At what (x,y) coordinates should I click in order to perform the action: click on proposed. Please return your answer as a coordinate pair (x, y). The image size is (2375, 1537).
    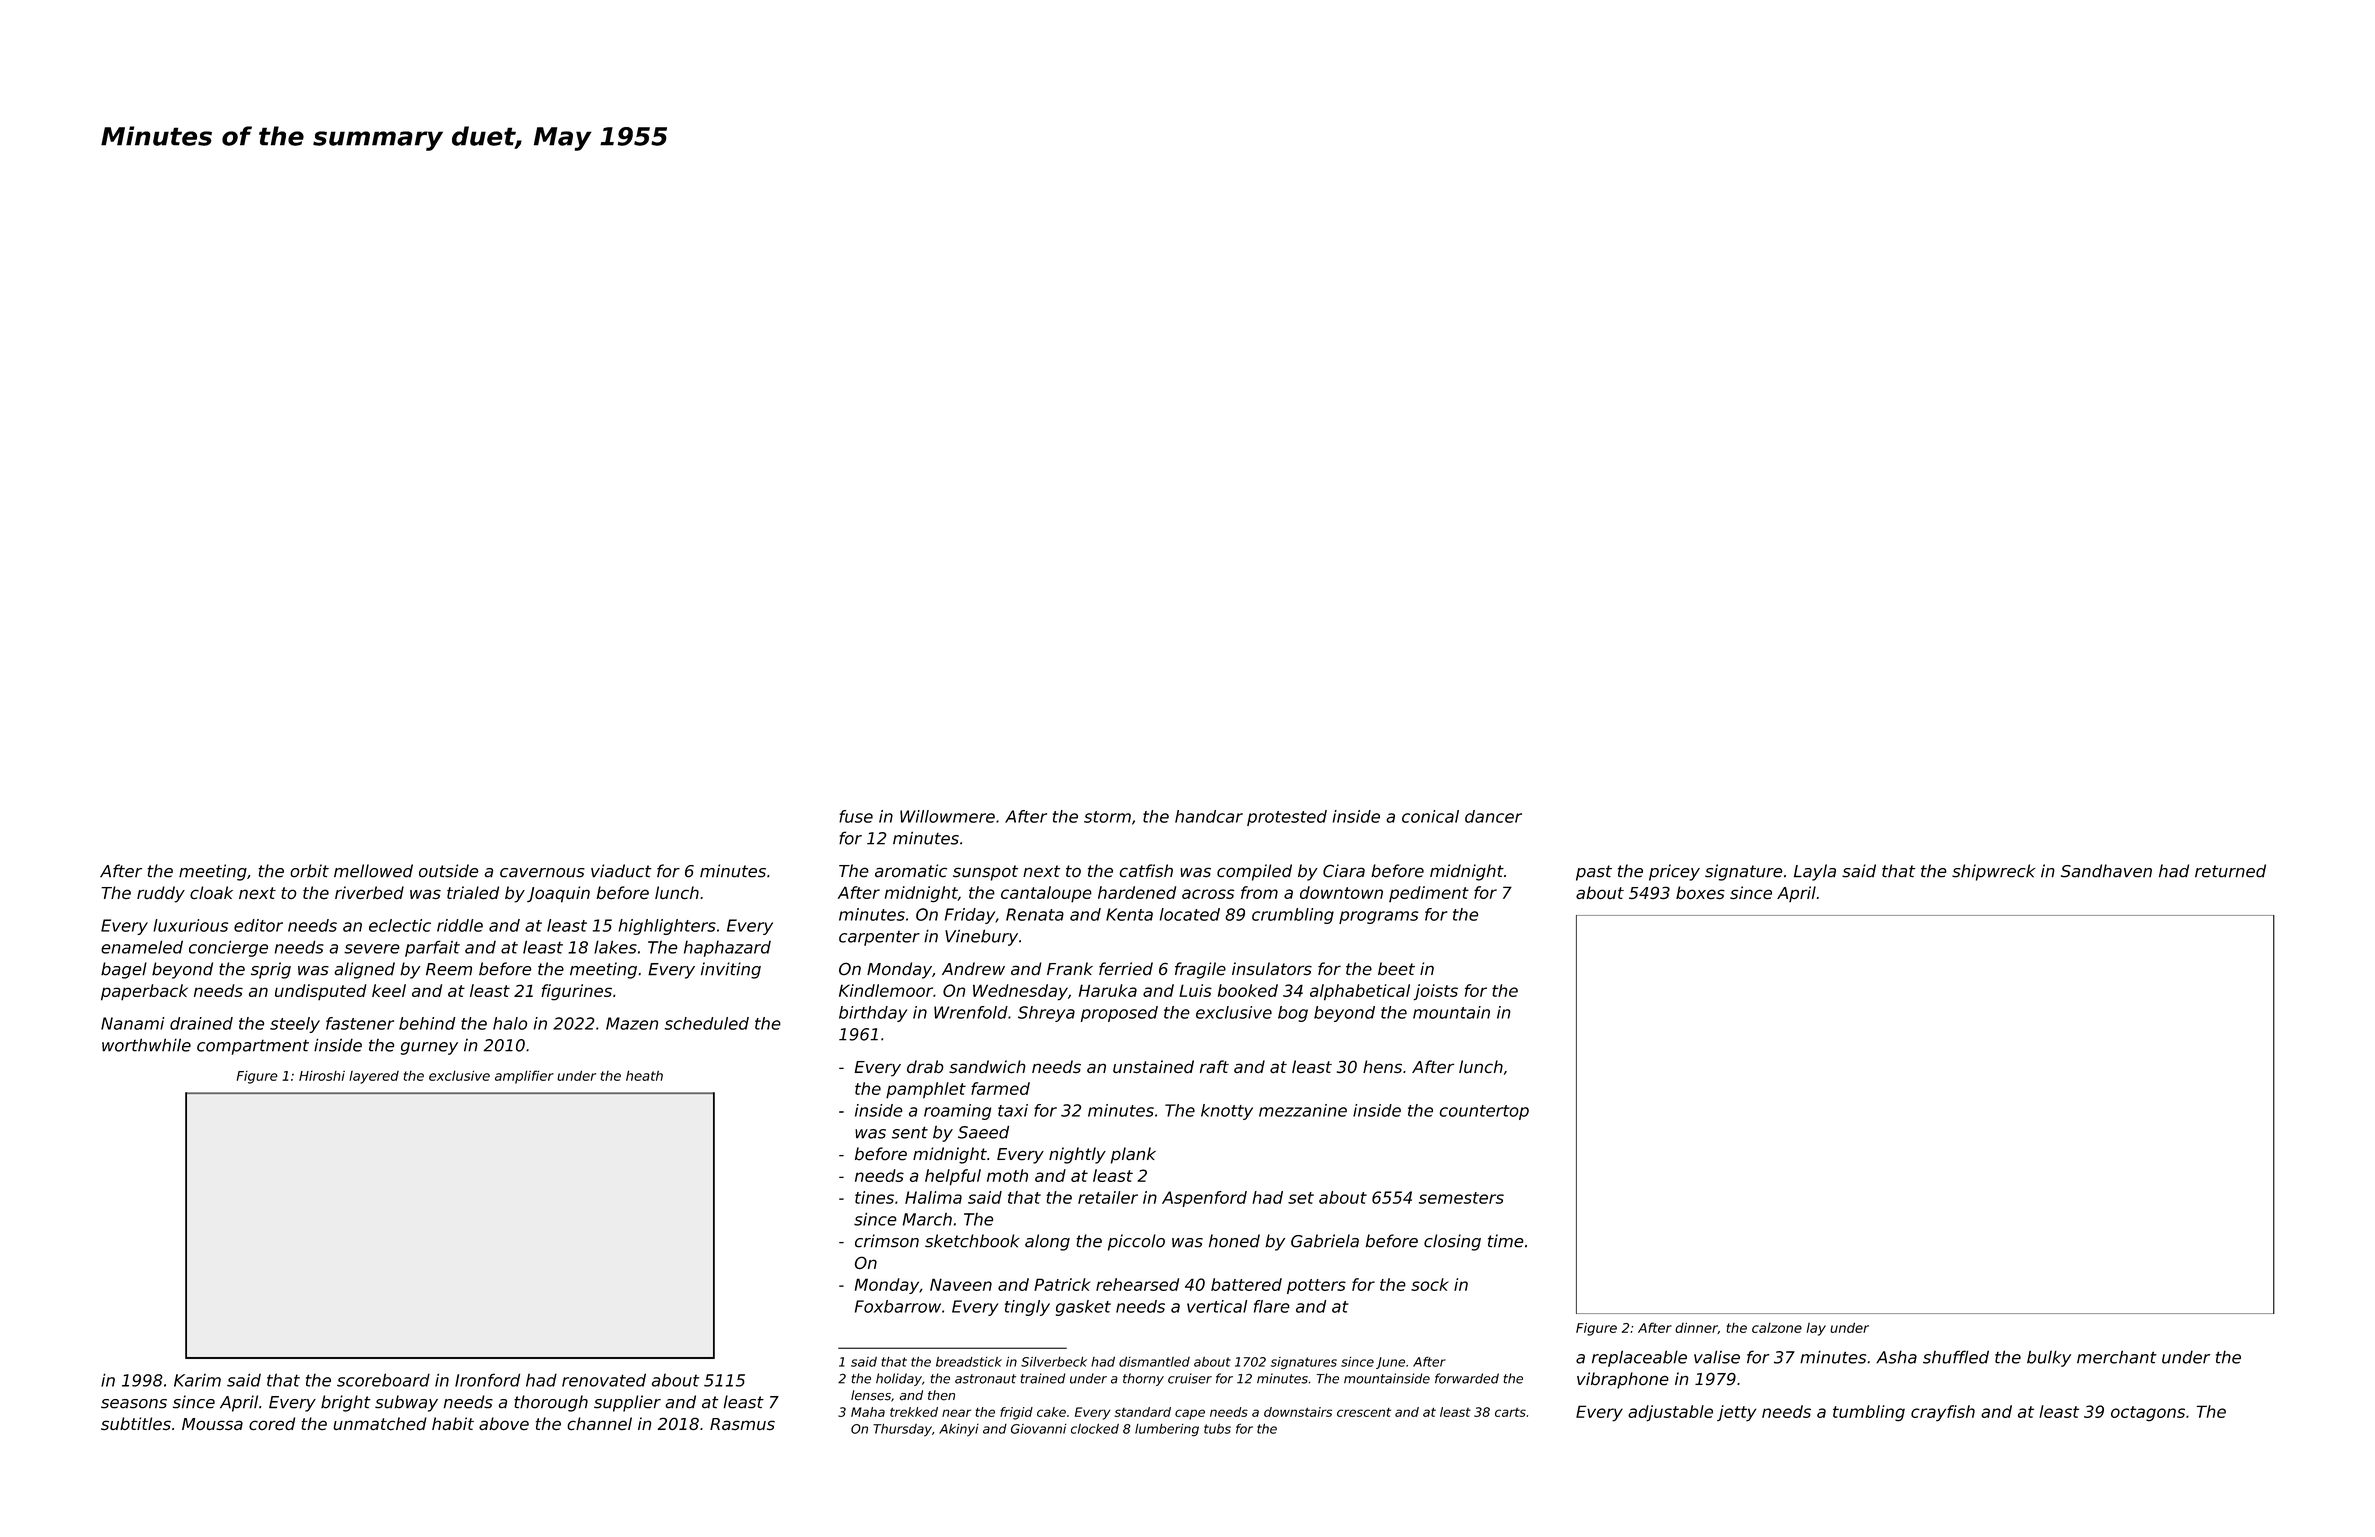
    Looking at the image, I should click on (1119, 1014).
